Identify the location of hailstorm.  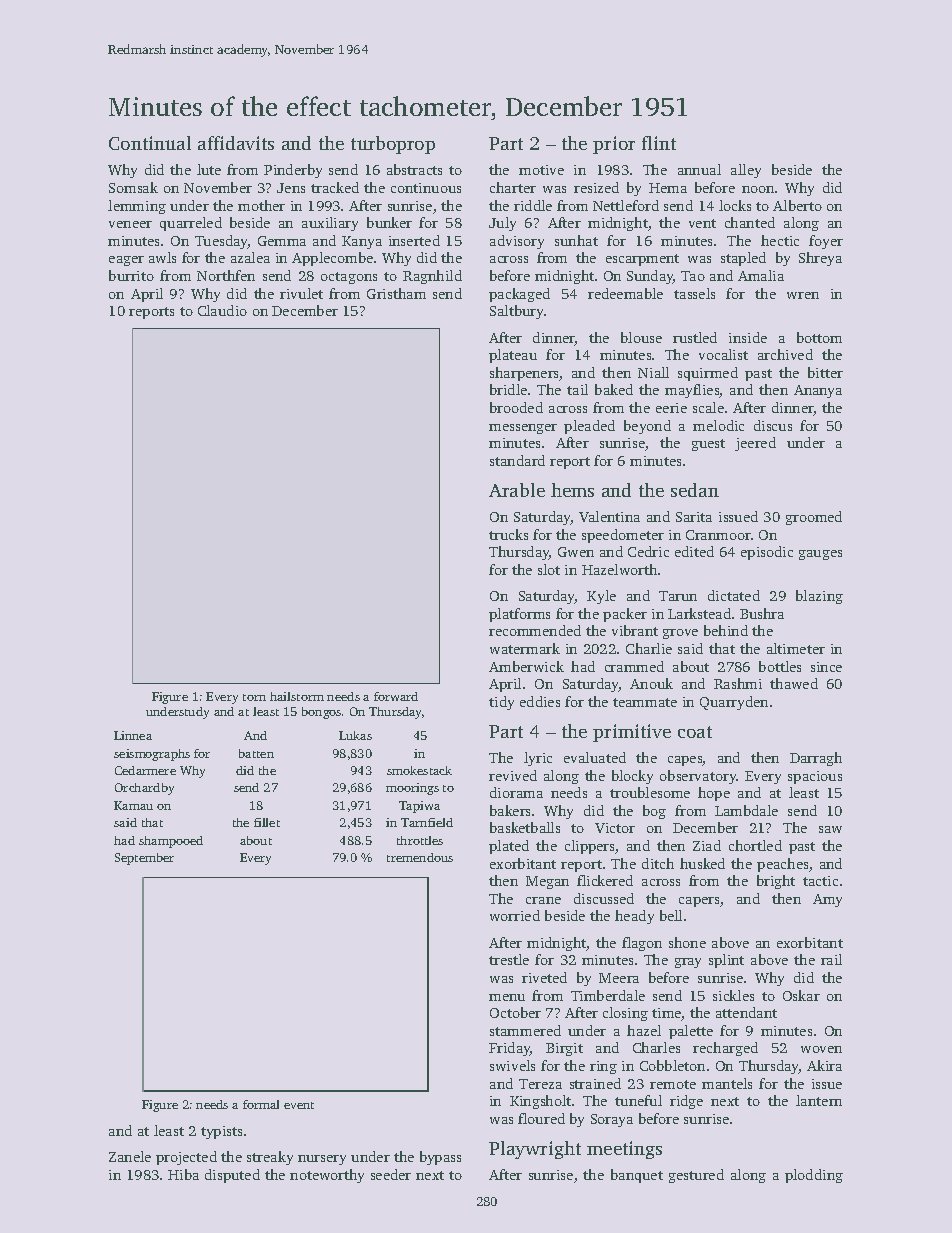
(297, 696).
